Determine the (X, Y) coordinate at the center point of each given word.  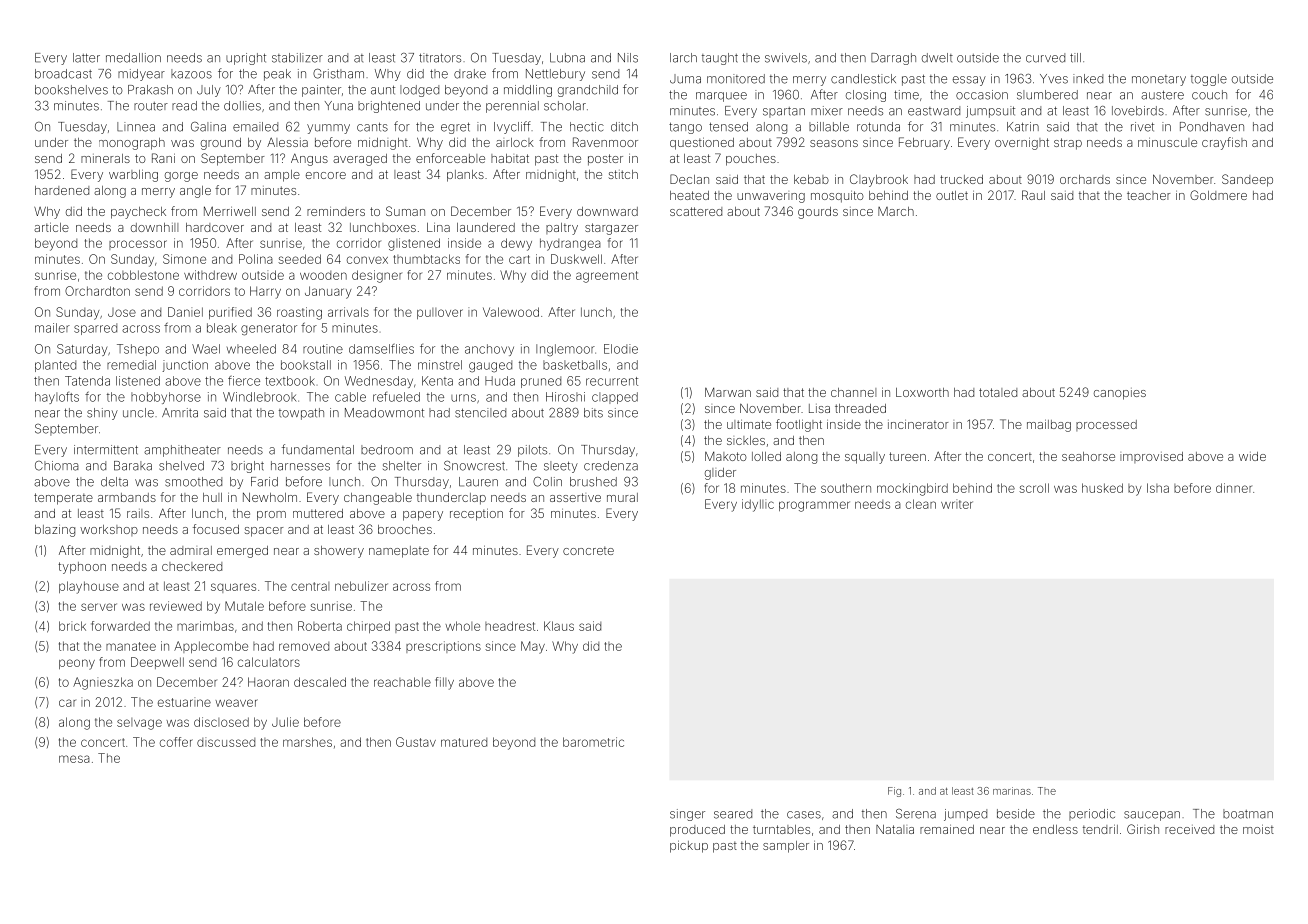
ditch (624, 127)
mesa (74, 759)
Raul (1033, 195)
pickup (689, 846)
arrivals (348, 312)
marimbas (205, 626)
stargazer (611, 229)
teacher (1149, 195)
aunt (383, 90)
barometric (593, 742)
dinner (1234, 488)
